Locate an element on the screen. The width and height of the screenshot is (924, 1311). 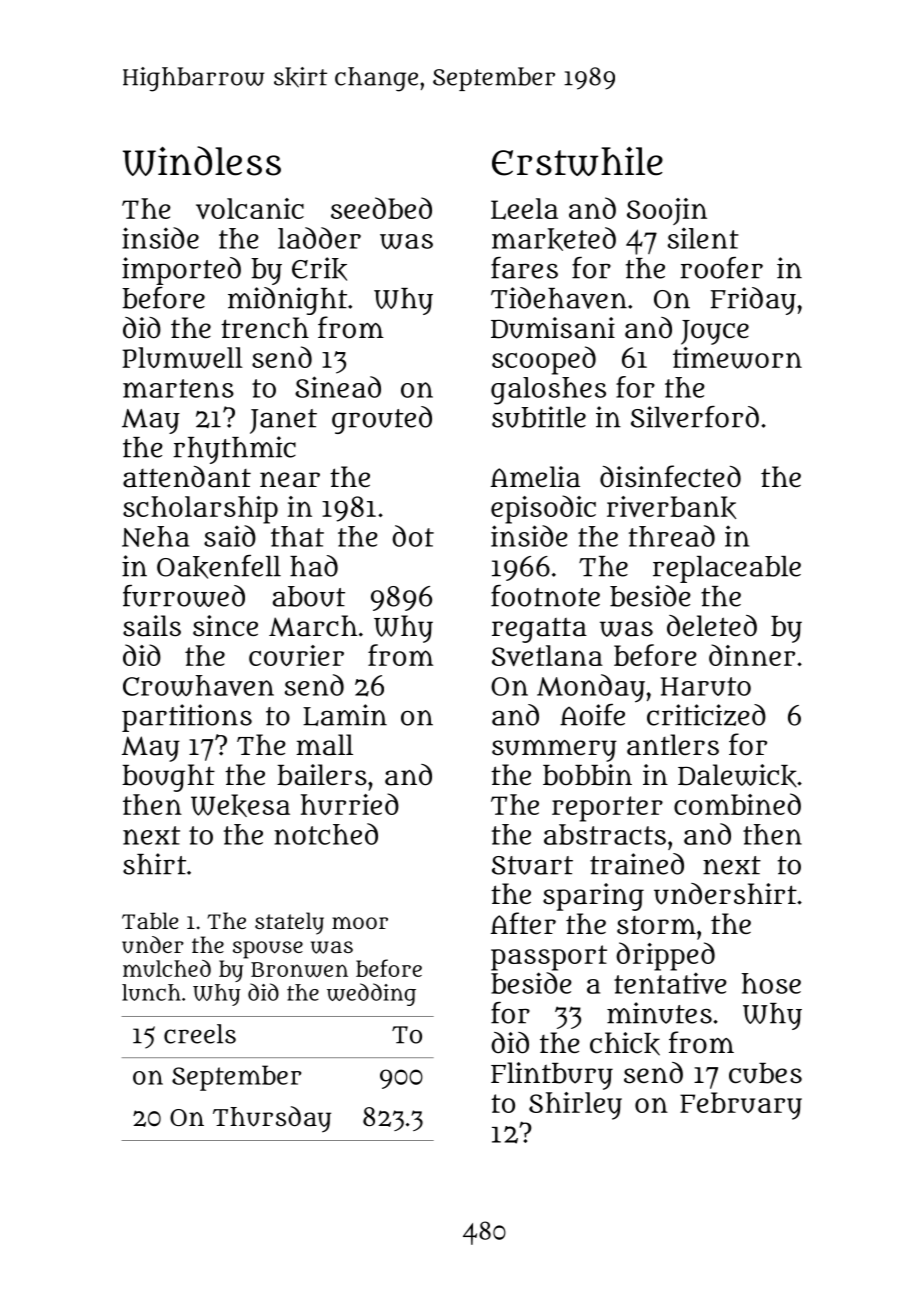
Thursday is located at coordinates (272, 1119).
